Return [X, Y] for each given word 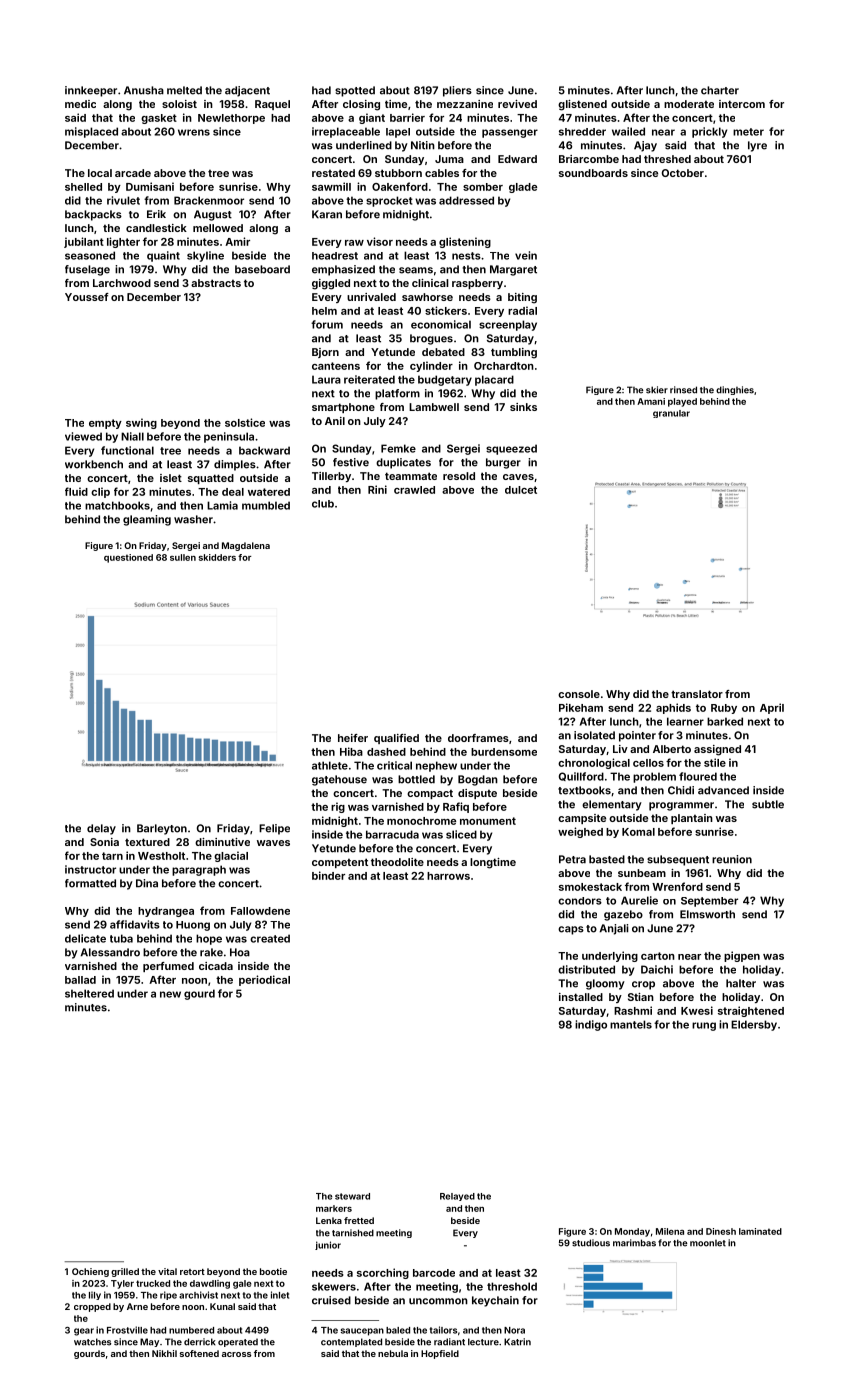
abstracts [216, 283]
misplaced [91, 132]
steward [352, 1196]
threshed [667, 159]
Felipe [274, 829]
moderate [689, 104]
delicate [85, 938]
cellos [648, 763]
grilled [125, 1272]
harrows [448, 876]
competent [340, 863]
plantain [692, 819]
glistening [465, 242]
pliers [457, 91]
